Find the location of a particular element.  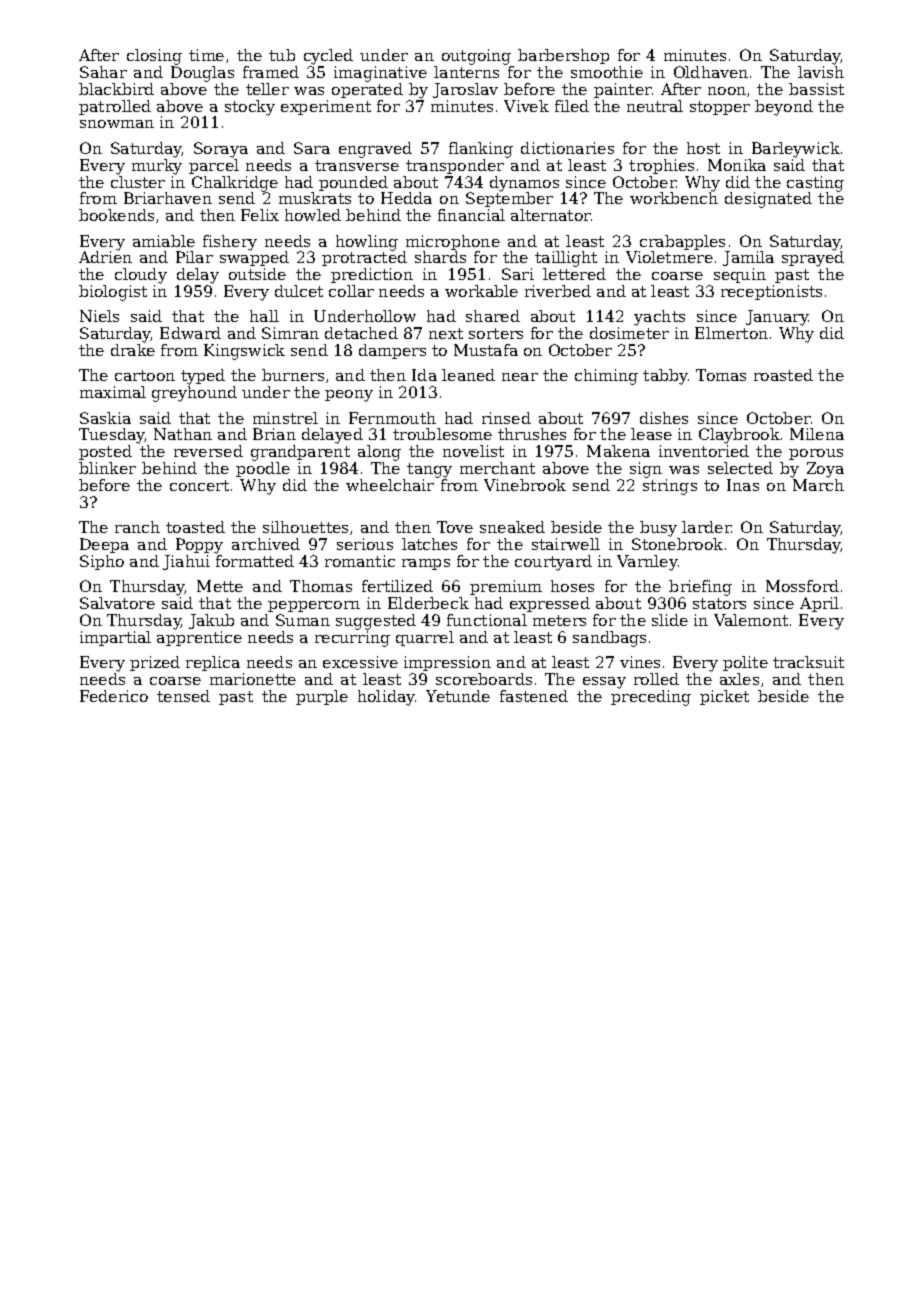

Sahar is located at coordinates (103, 72).
